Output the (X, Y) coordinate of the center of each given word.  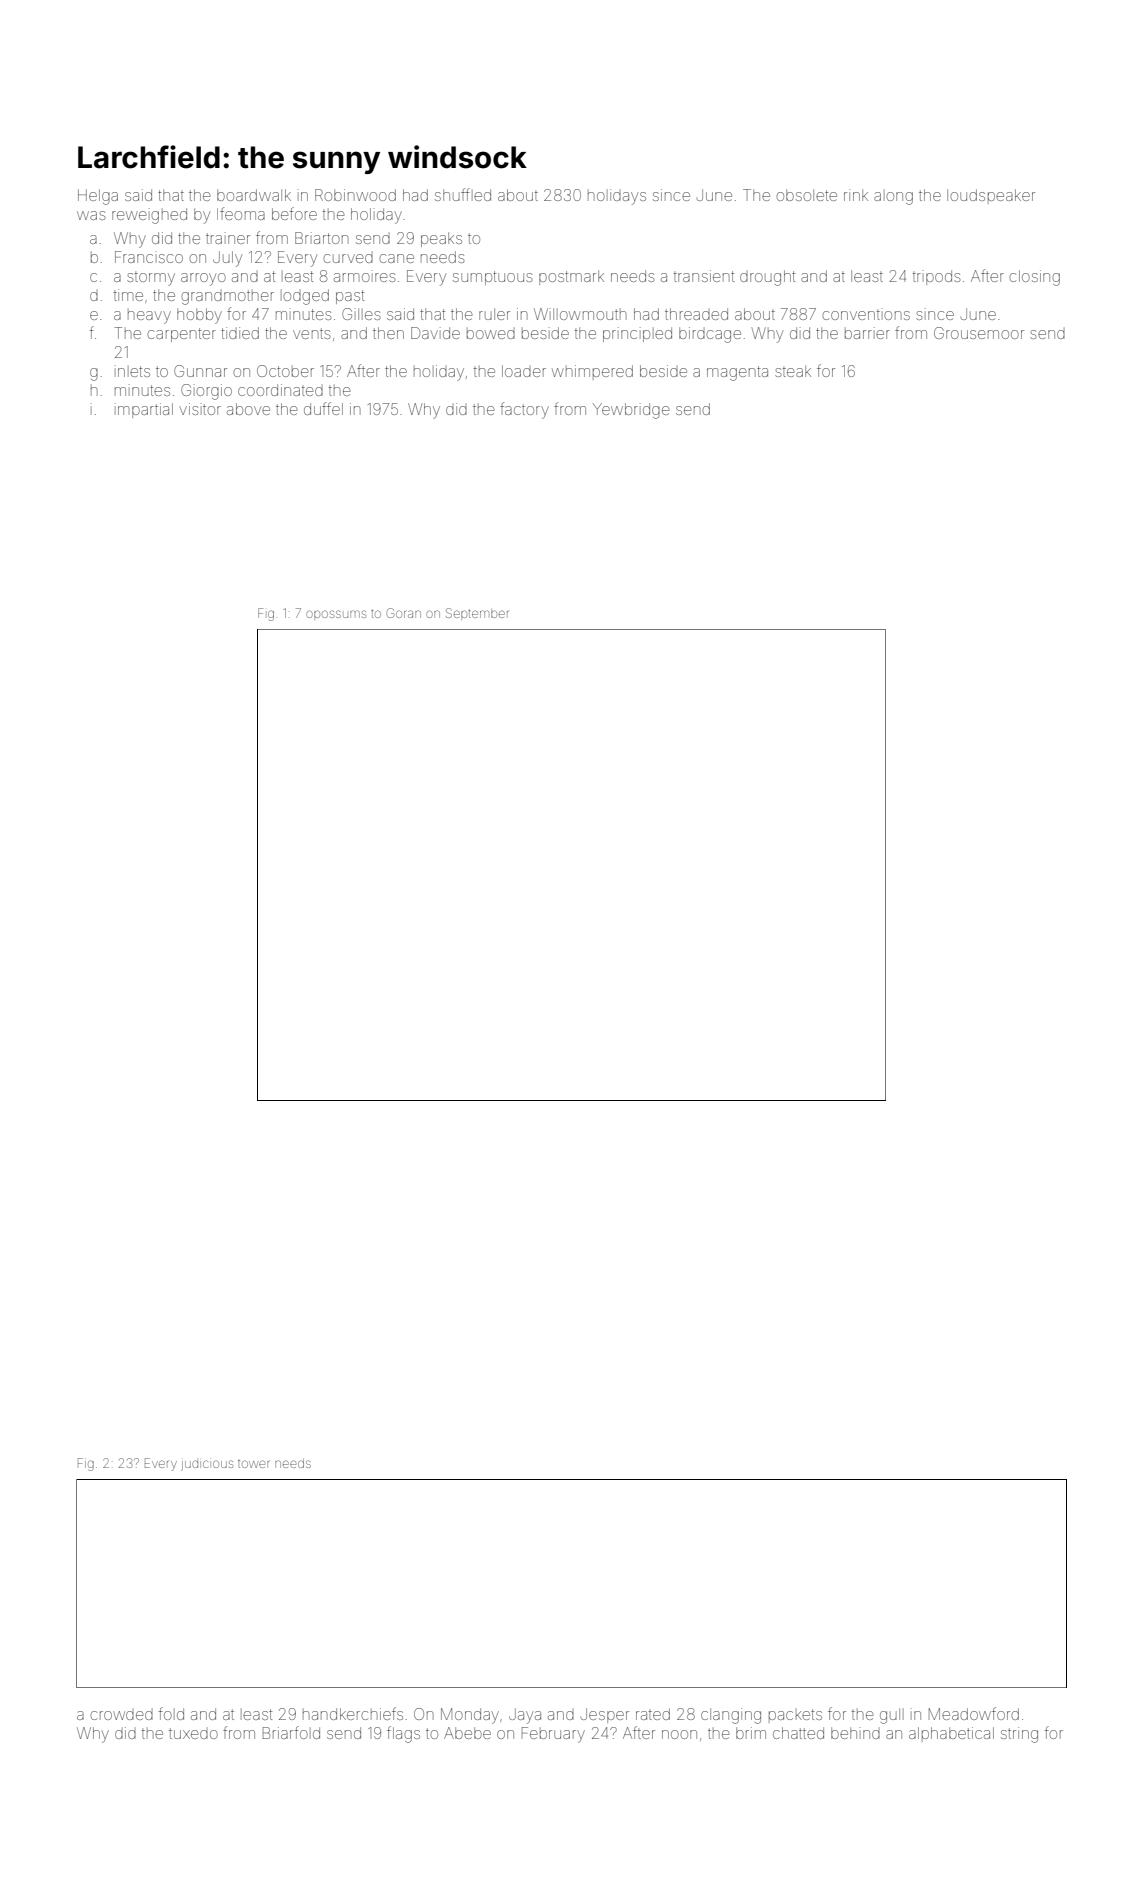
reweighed (149, 216)
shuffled (463, 194)
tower (253, 1464)
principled (637, 334)
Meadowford (974, 1713)
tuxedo (193, 1733)
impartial (144, 410)
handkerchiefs (353, 1713)
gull (892, 1716)
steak (793, 371)
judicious (207, 1465)
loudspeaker (991, 196)
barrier (867, 333)
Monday (470, 1716)
